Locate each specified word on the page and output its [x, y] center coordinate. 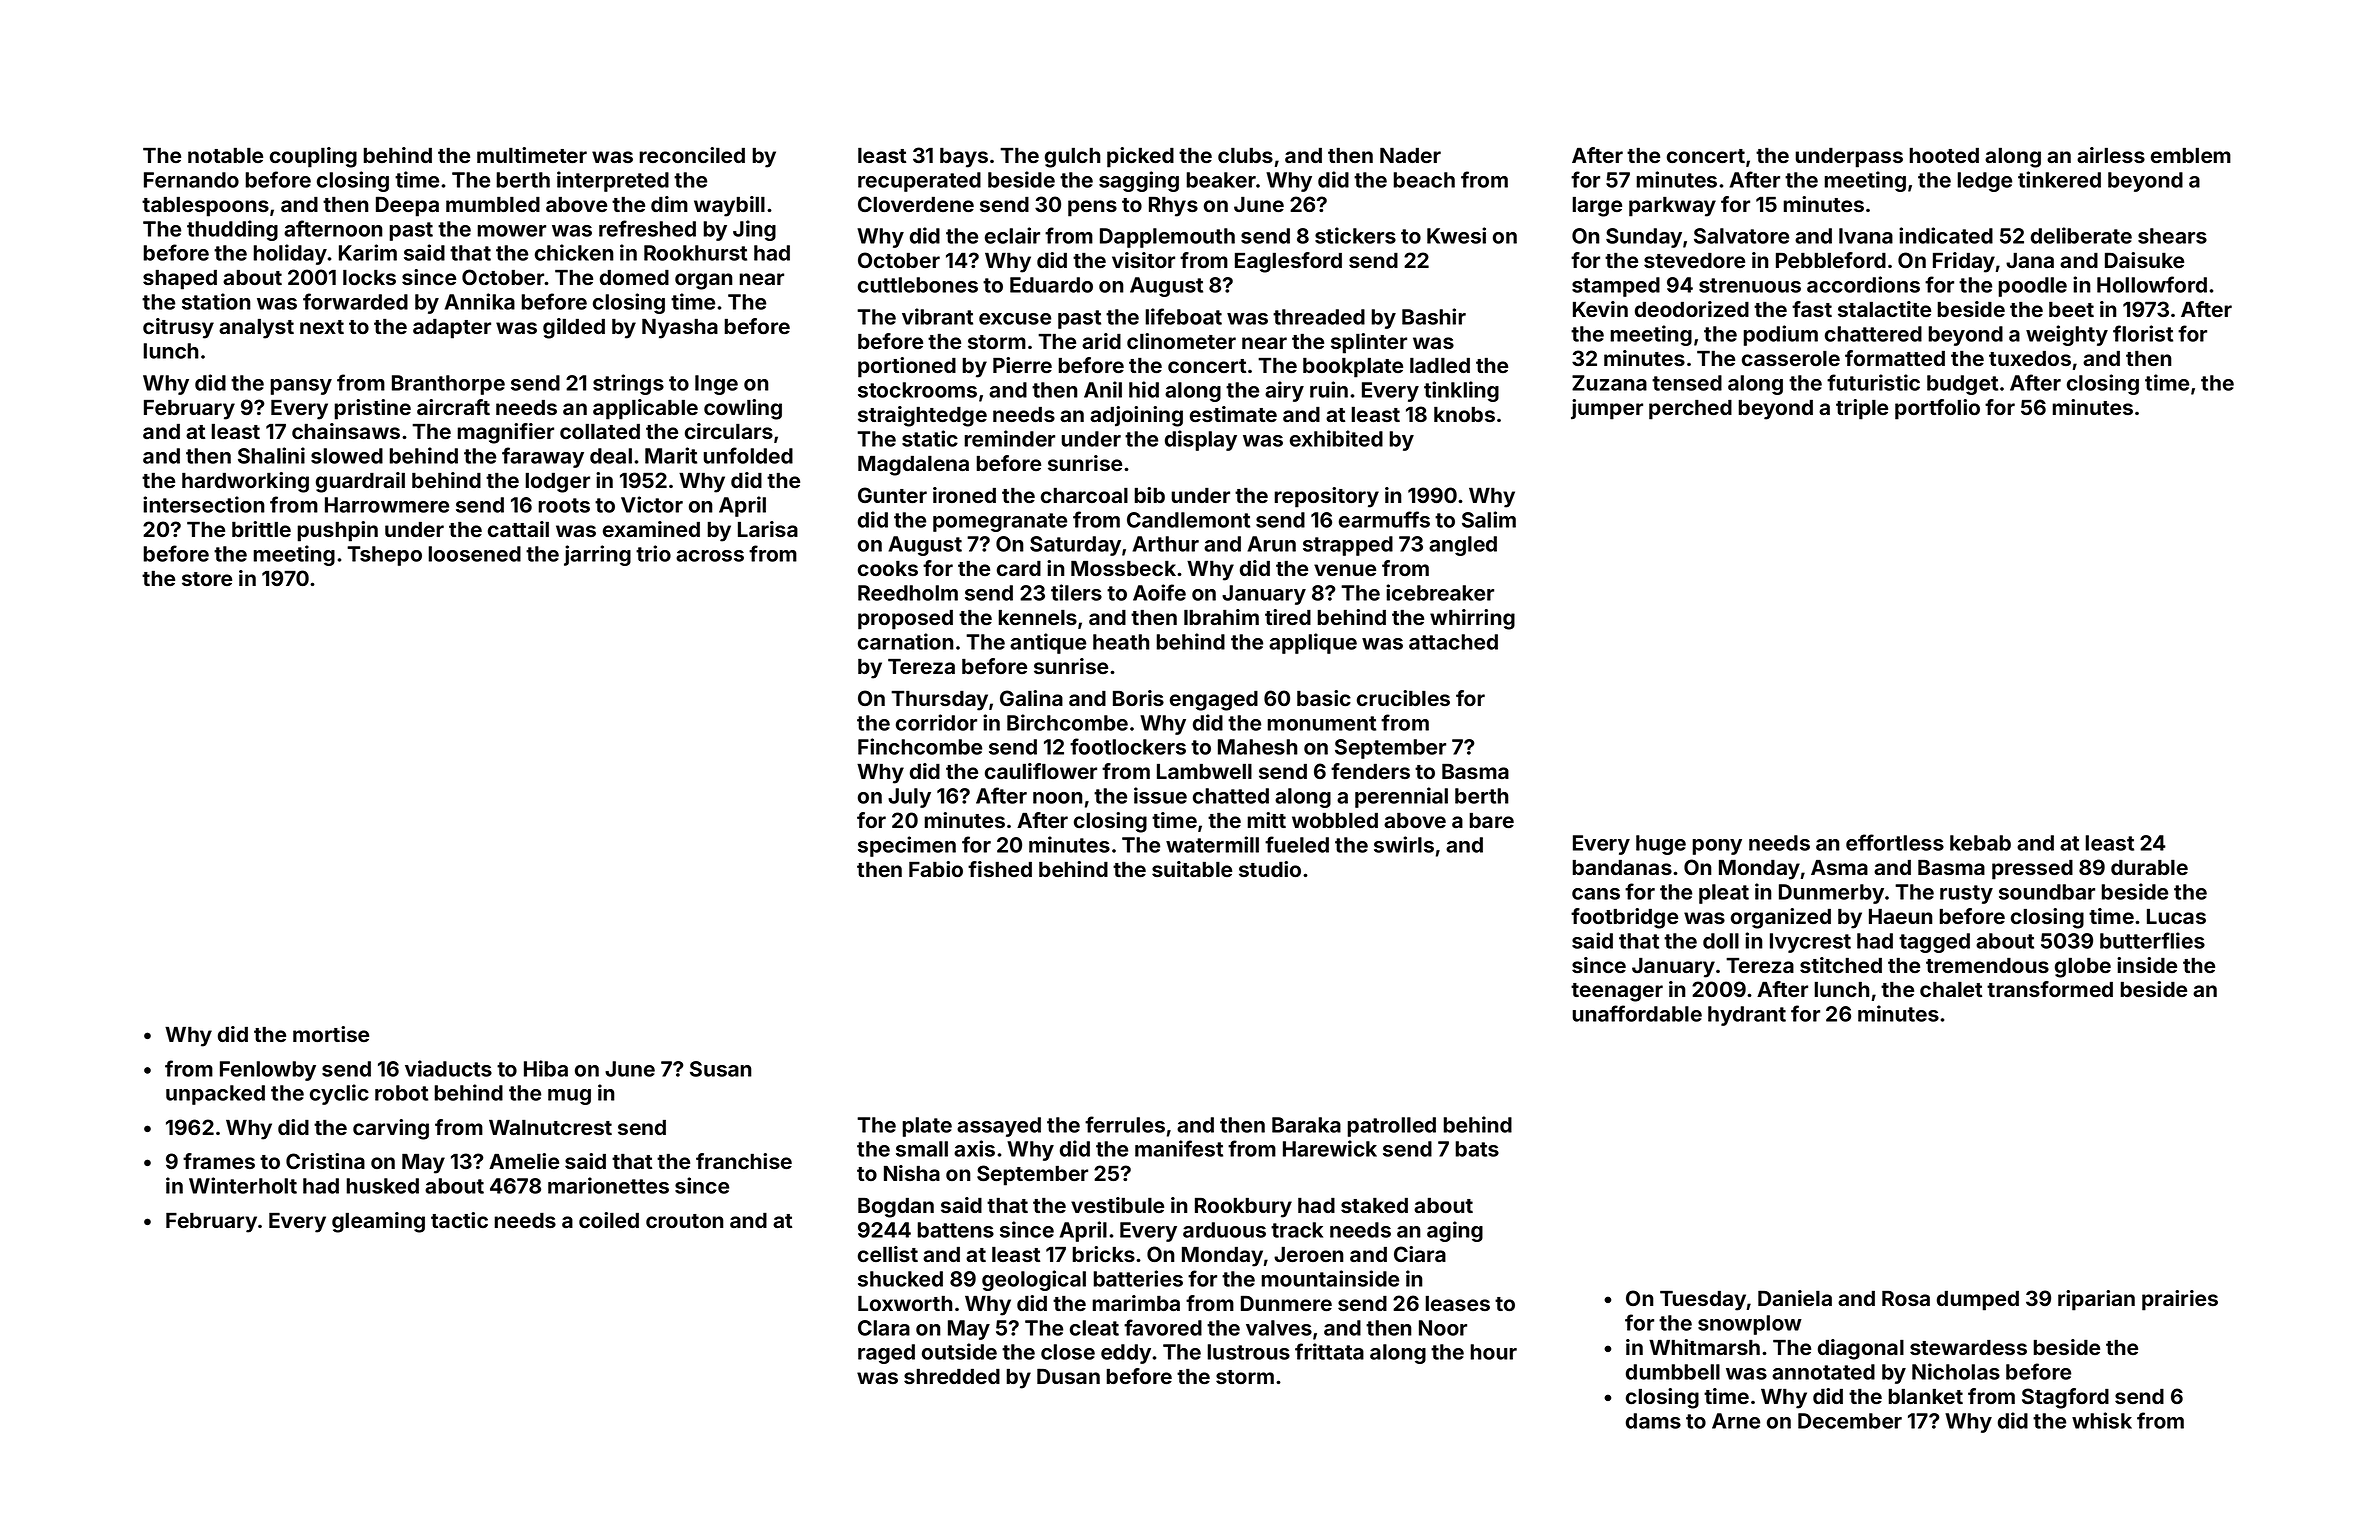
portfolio [1937, 409]
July [909, 798]
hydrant [1747, 1016]
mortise [331, 1034]
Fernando [191, 180]
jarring [597, 555]
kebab [1980, 843]
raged [886, 1354]
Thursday [939, 700]
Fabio [936, 869]
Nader [1410, 155]
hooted [1944, 155]
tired [1288, 617]
